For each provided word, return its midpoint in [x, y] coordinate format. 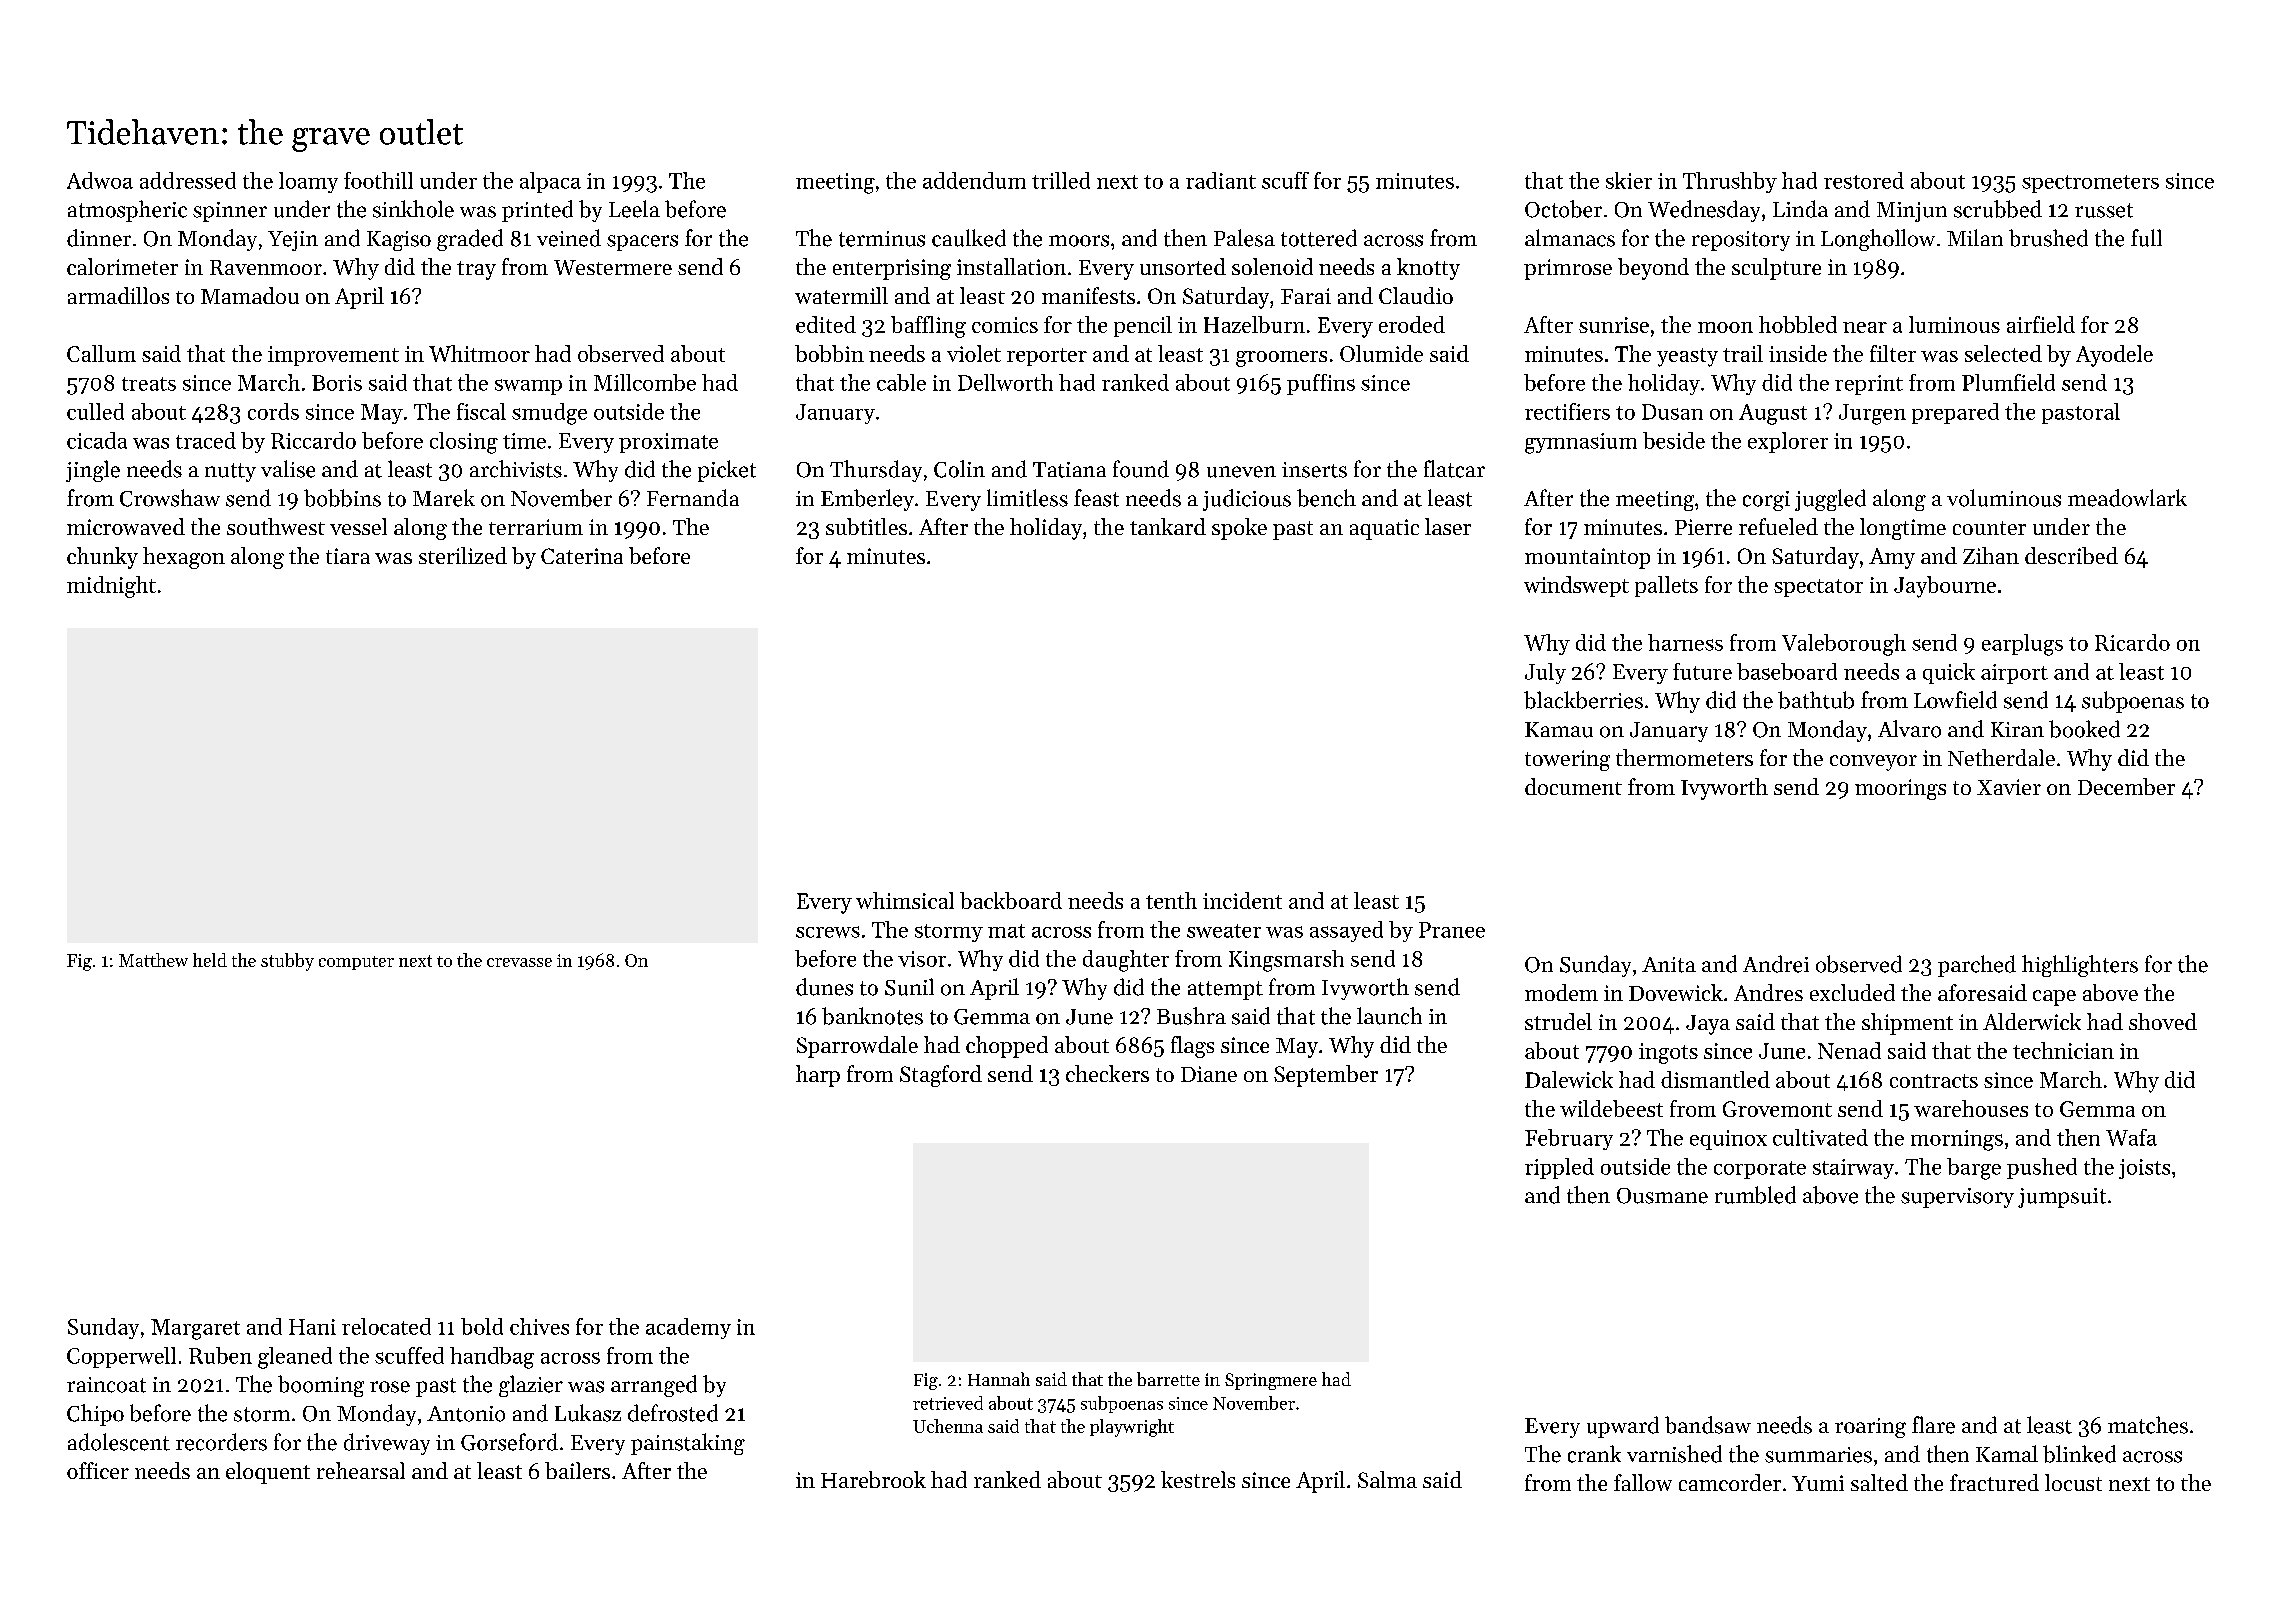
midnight [111, 587]
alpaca [550, 182]
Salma [1387, 1479]
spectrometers [2090, 184]
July [1545, 673]
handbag [492, 1358]
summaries [1818, 1455]
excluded [1852, 992]
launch [1389, 1016]
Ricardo [2132, 642]
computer [356, 963]
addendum [974, 180]
